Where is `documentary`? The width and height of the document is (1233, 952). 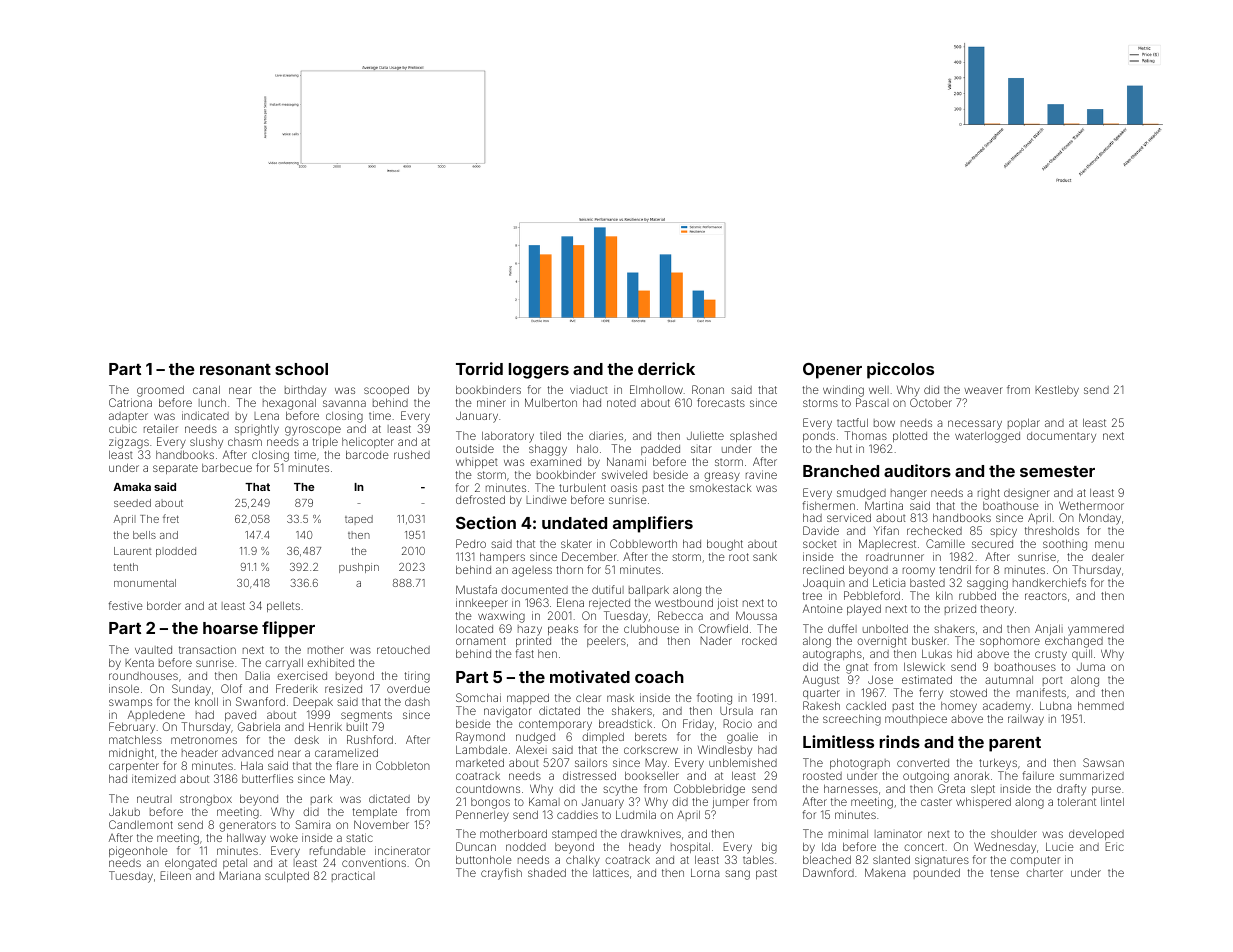 documentary is located at coordinates (1061, 437).
